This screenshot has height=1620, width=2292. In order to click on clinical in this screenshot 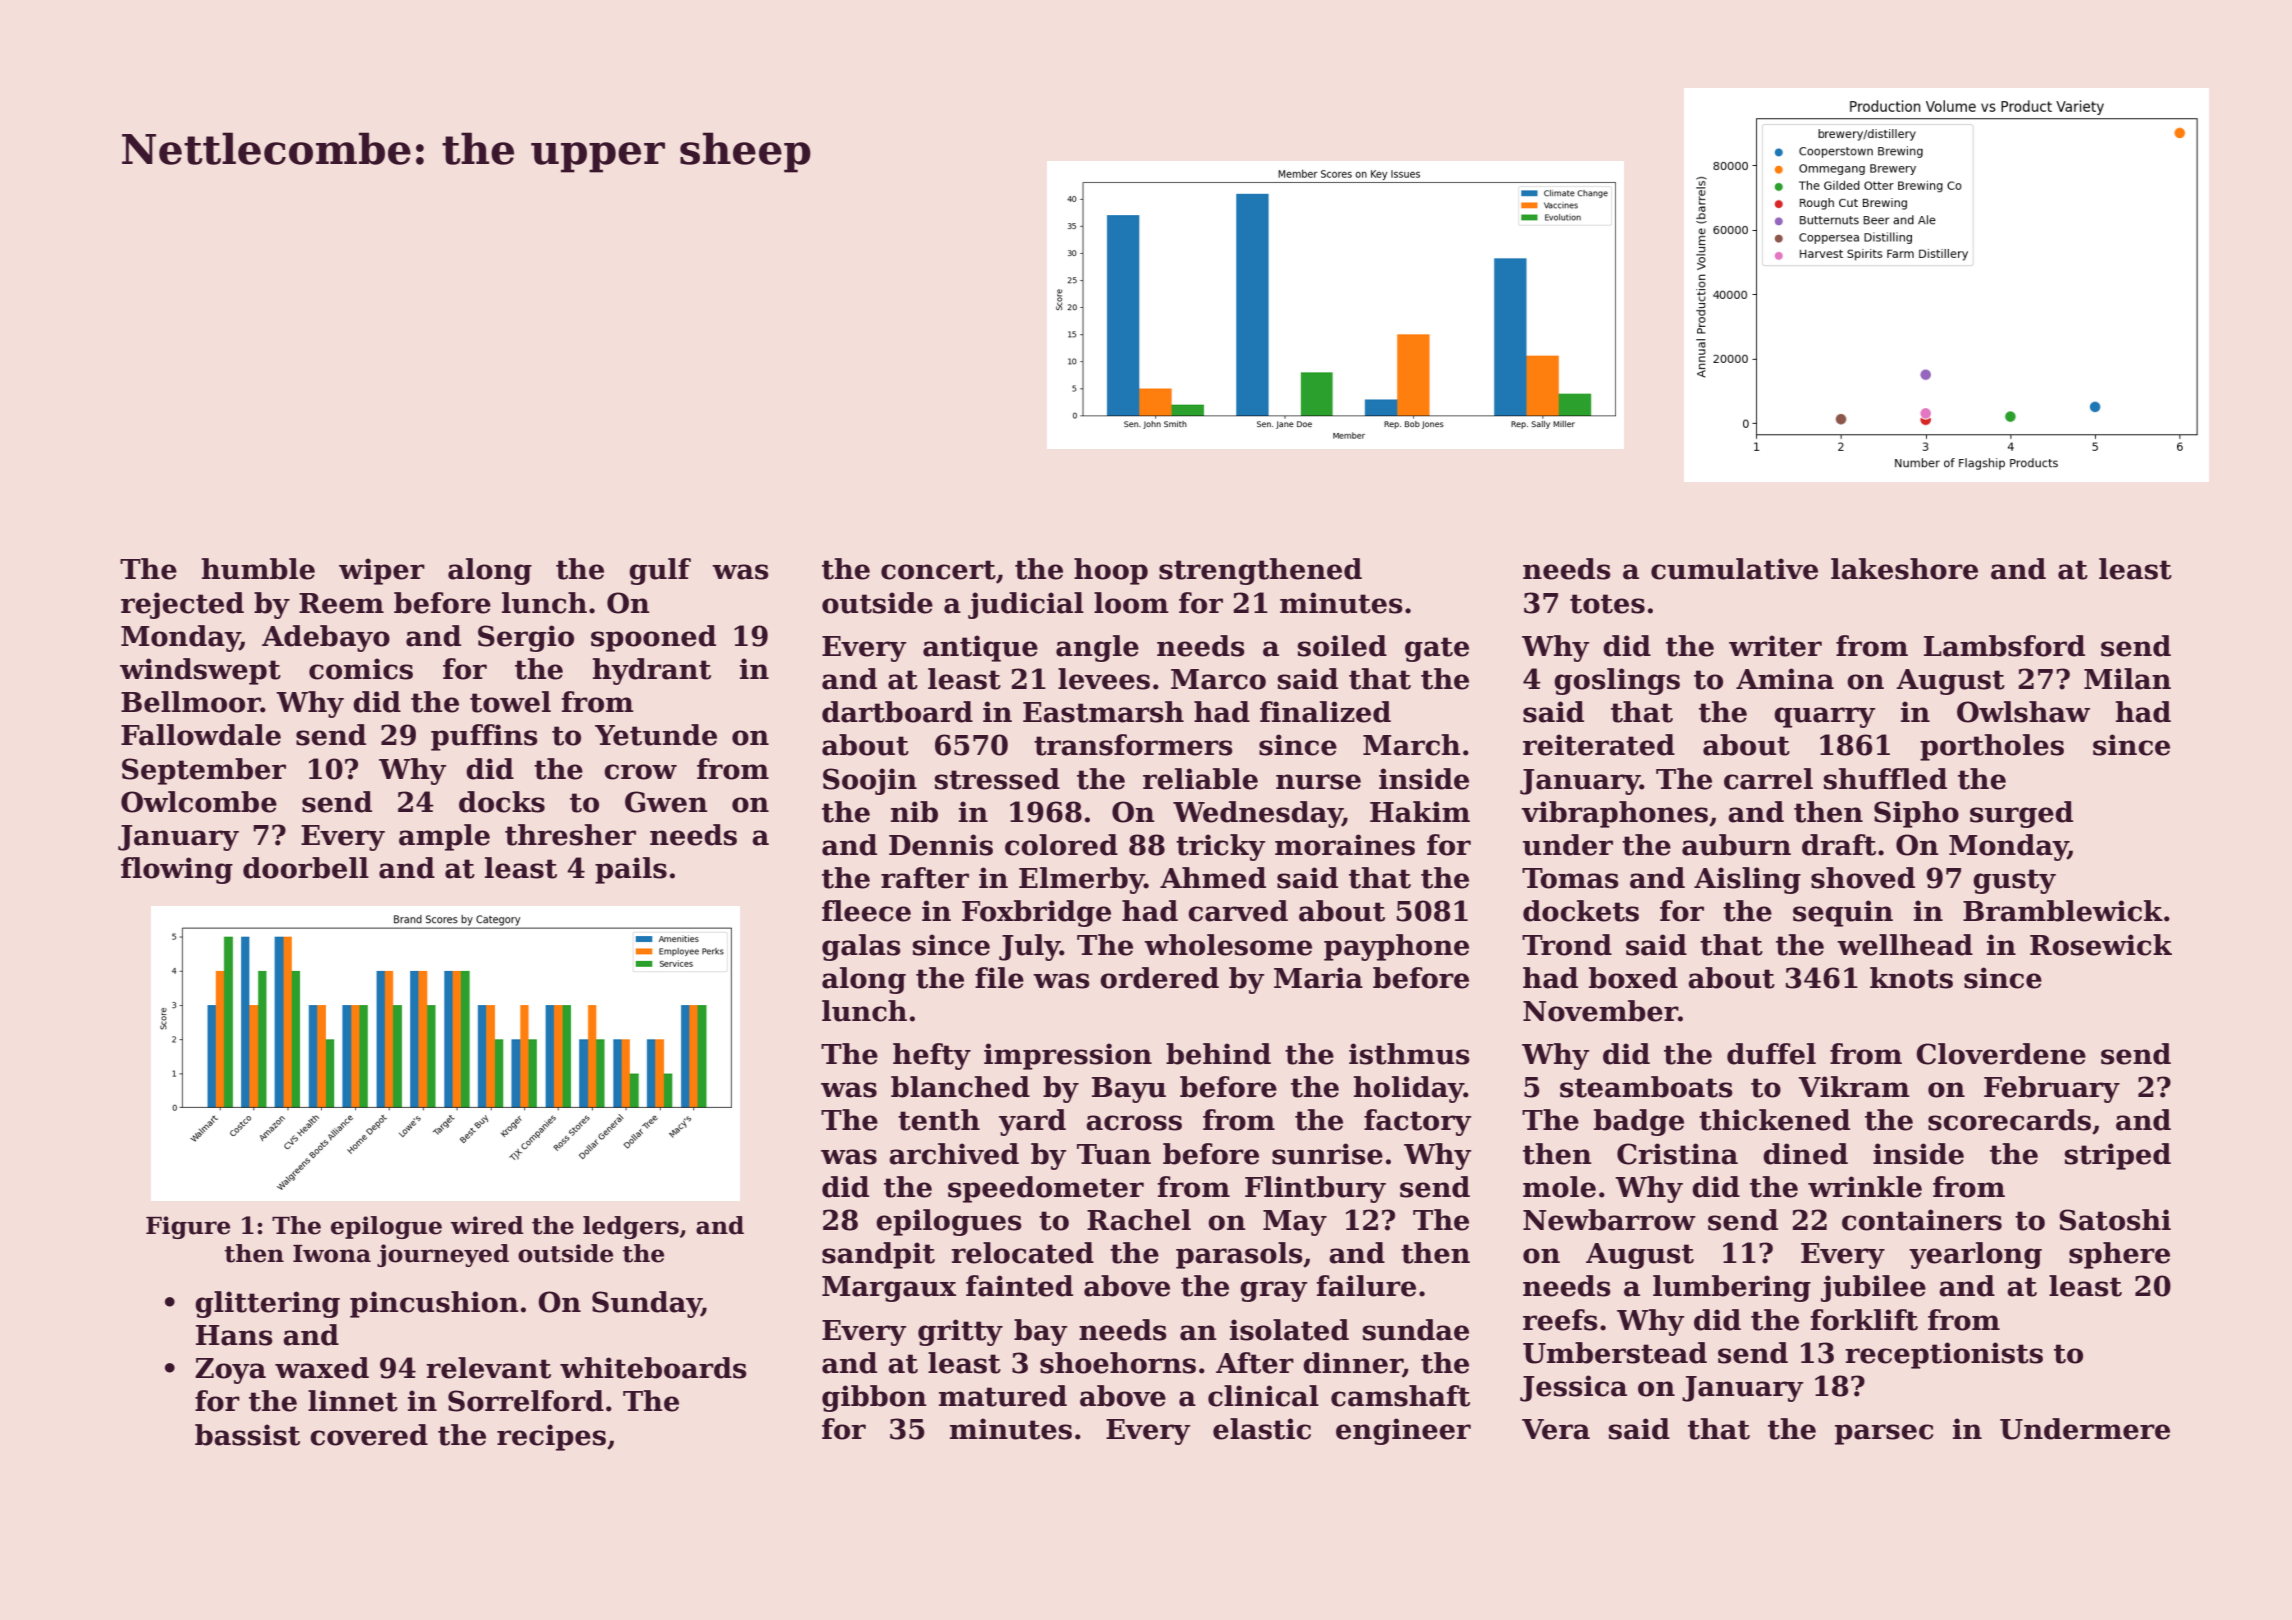, I will do `click(1263, 1396)`.
